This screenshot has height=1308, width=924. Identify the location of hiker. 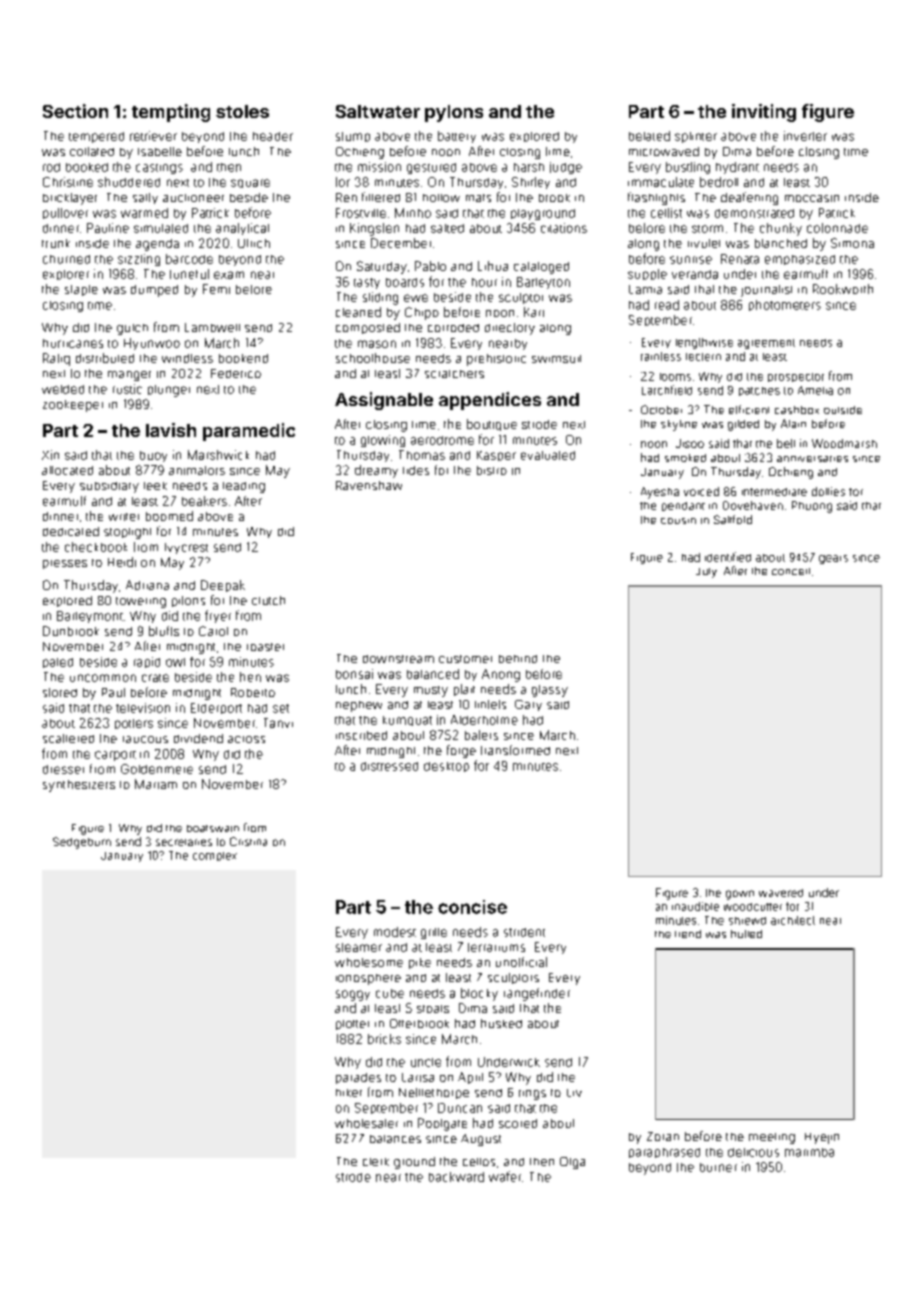
(349, 1093).
